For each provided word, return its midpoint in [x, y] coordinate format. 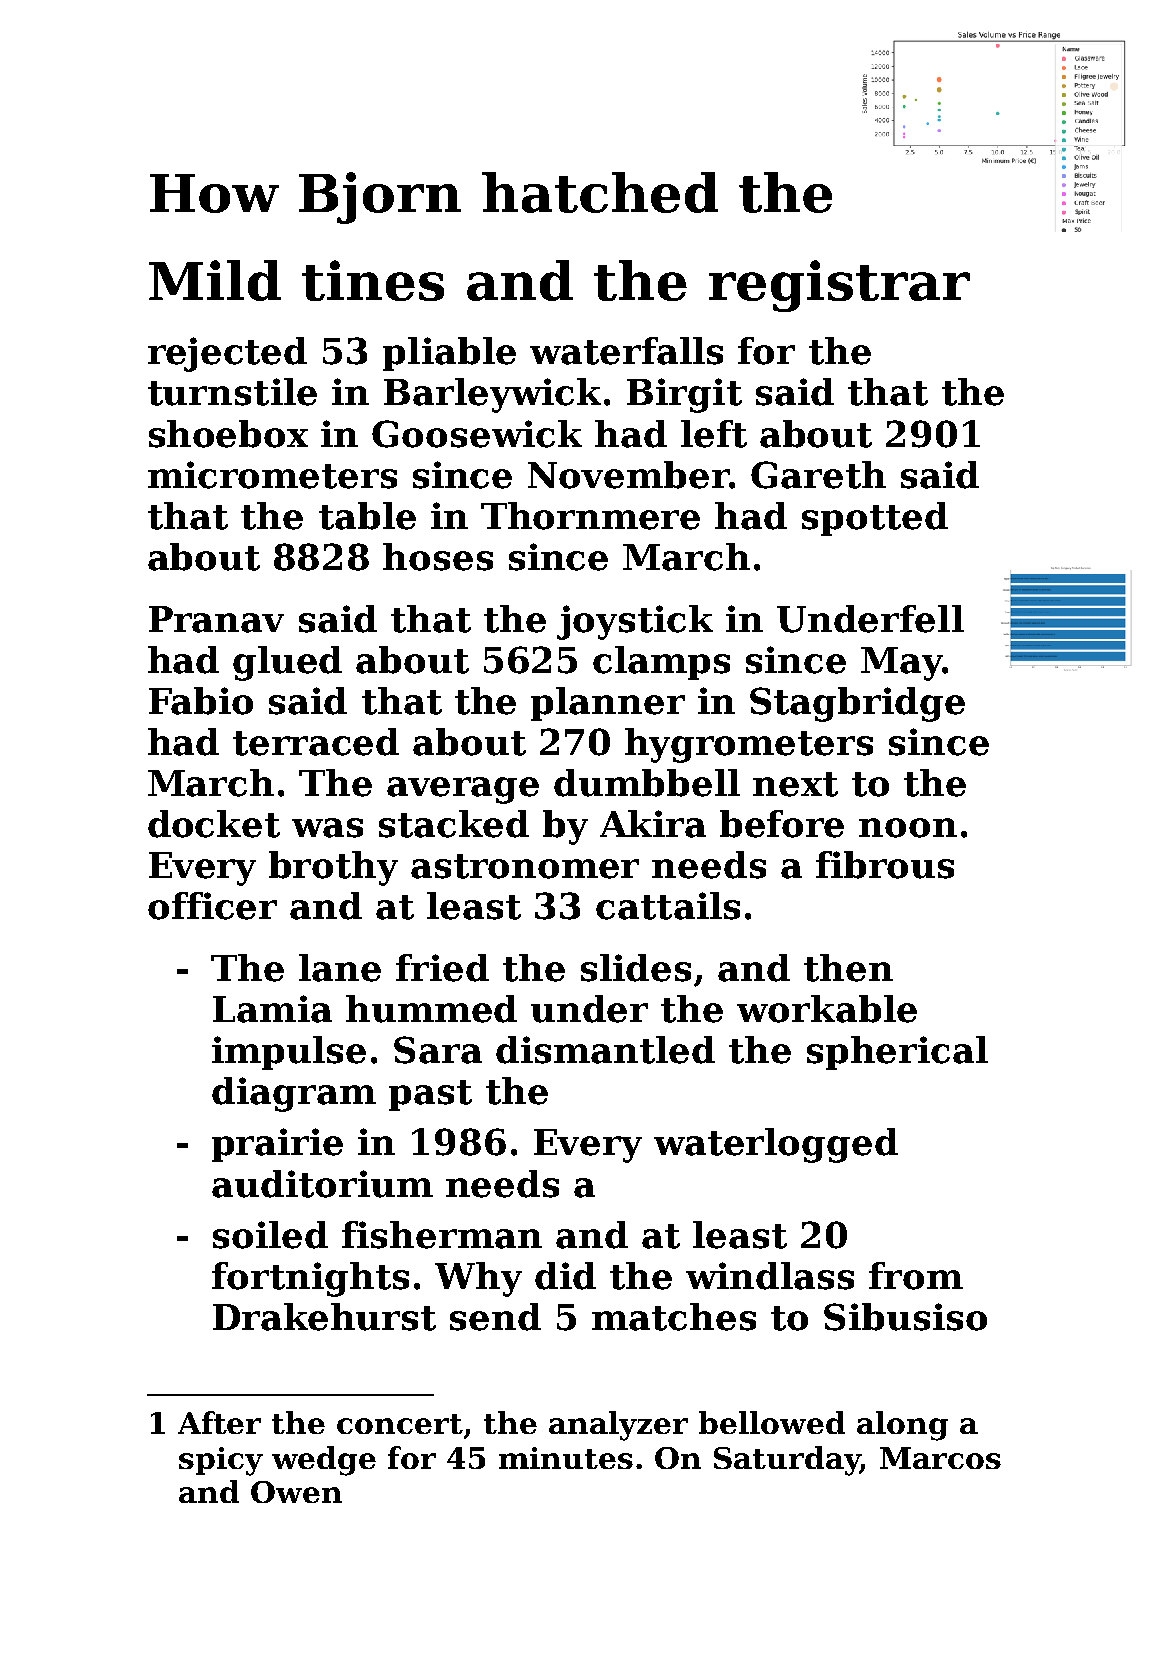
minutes [566, 1458]
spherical [897, 1053]
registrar [839, 286]
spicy [221, 1461]
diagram [294, 1094]
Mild [215, 280]
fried [442, 968]
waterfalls [626, 351]
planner [608, 704]
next [795, 784]
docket [214, 824]
